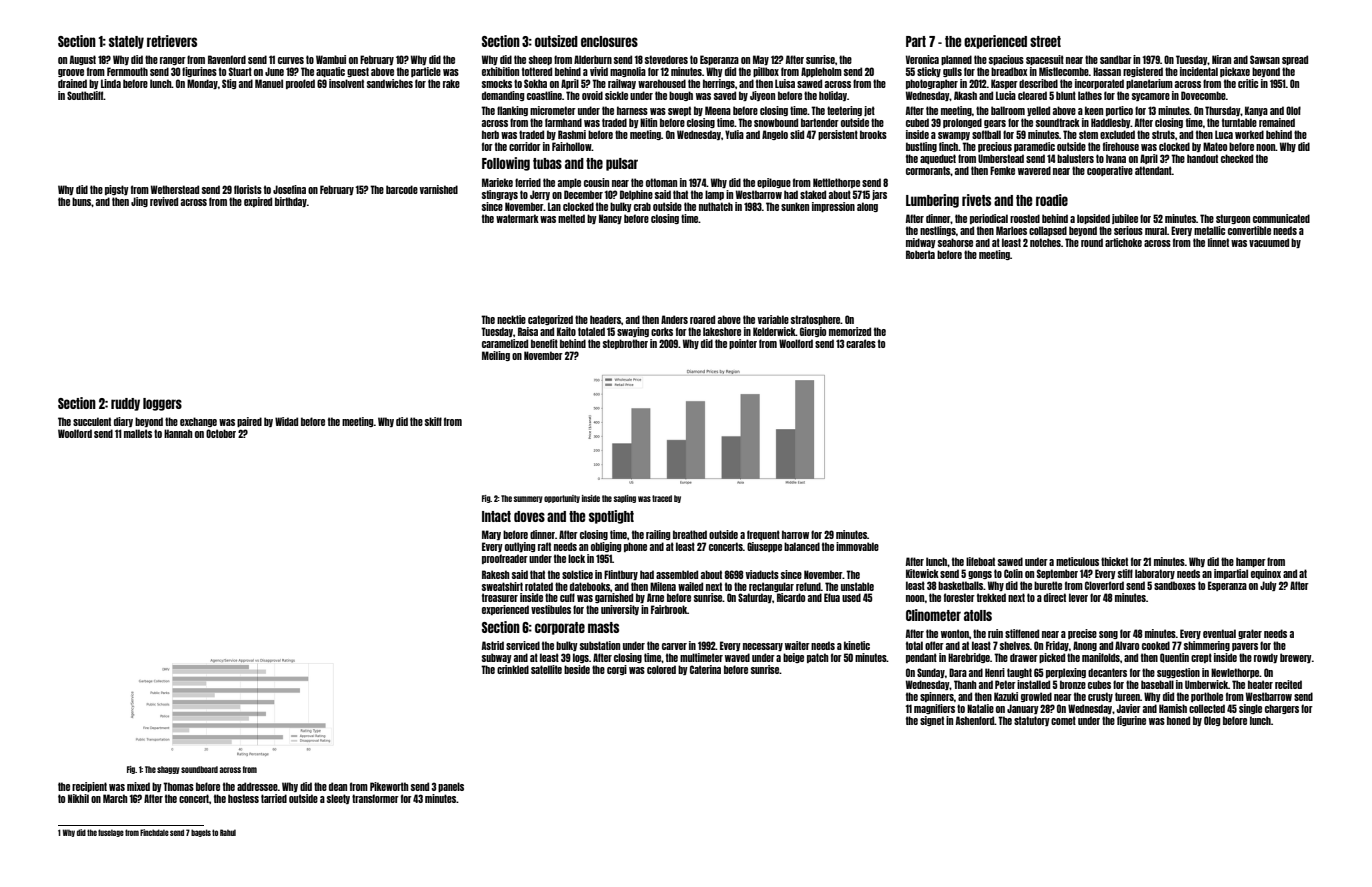  What do you see at coordinates (995, 633) in the screenshot?
I see `ruin` at bounding box center [995, 633].
